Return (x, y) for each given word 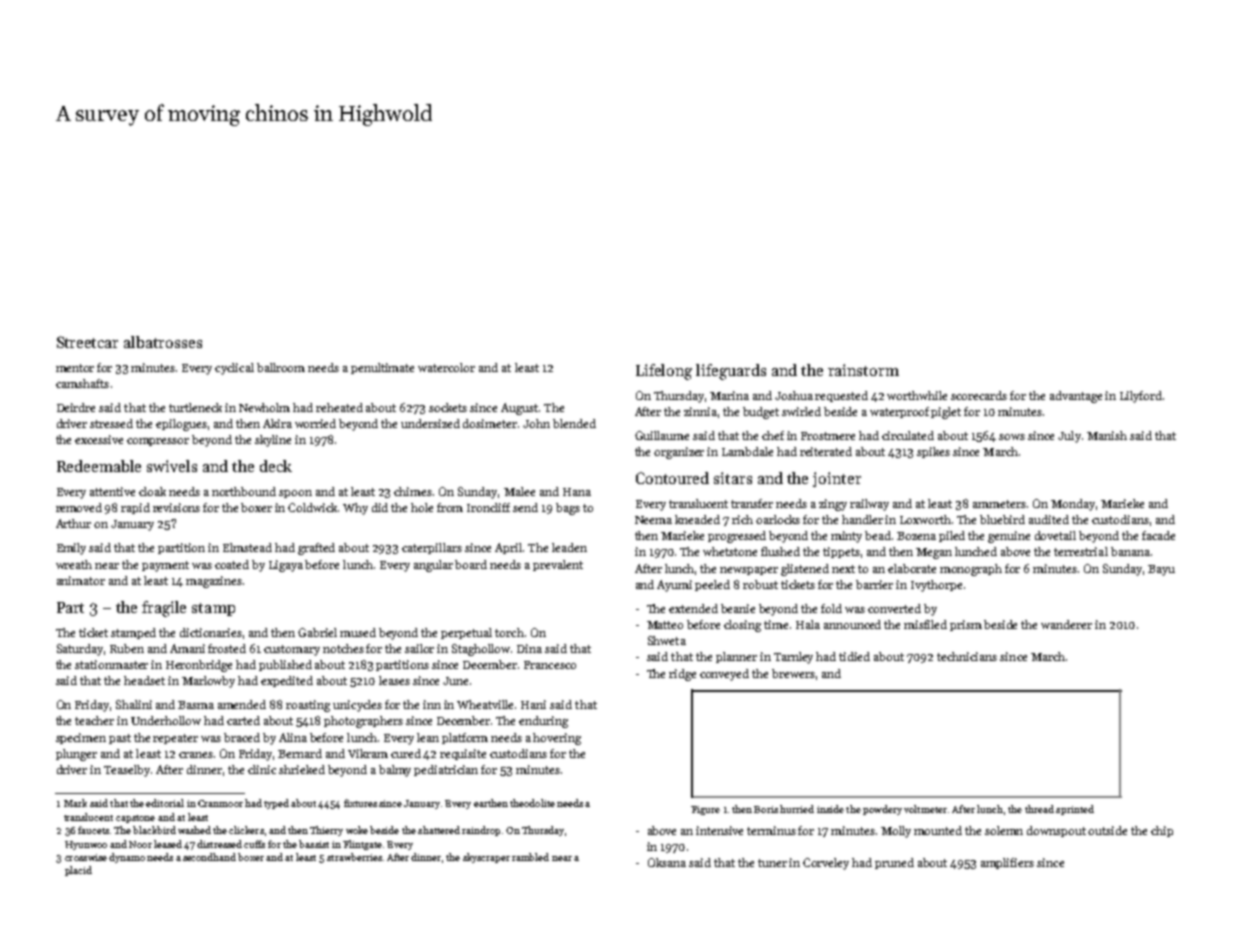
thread (1039, 809)
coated (232, 564)
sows (1012, 437)
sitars (733, 478)
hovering (557, 739)
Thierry (326, 831)
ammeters (999, 504)
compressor (158, 442)
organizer (679, 453)
